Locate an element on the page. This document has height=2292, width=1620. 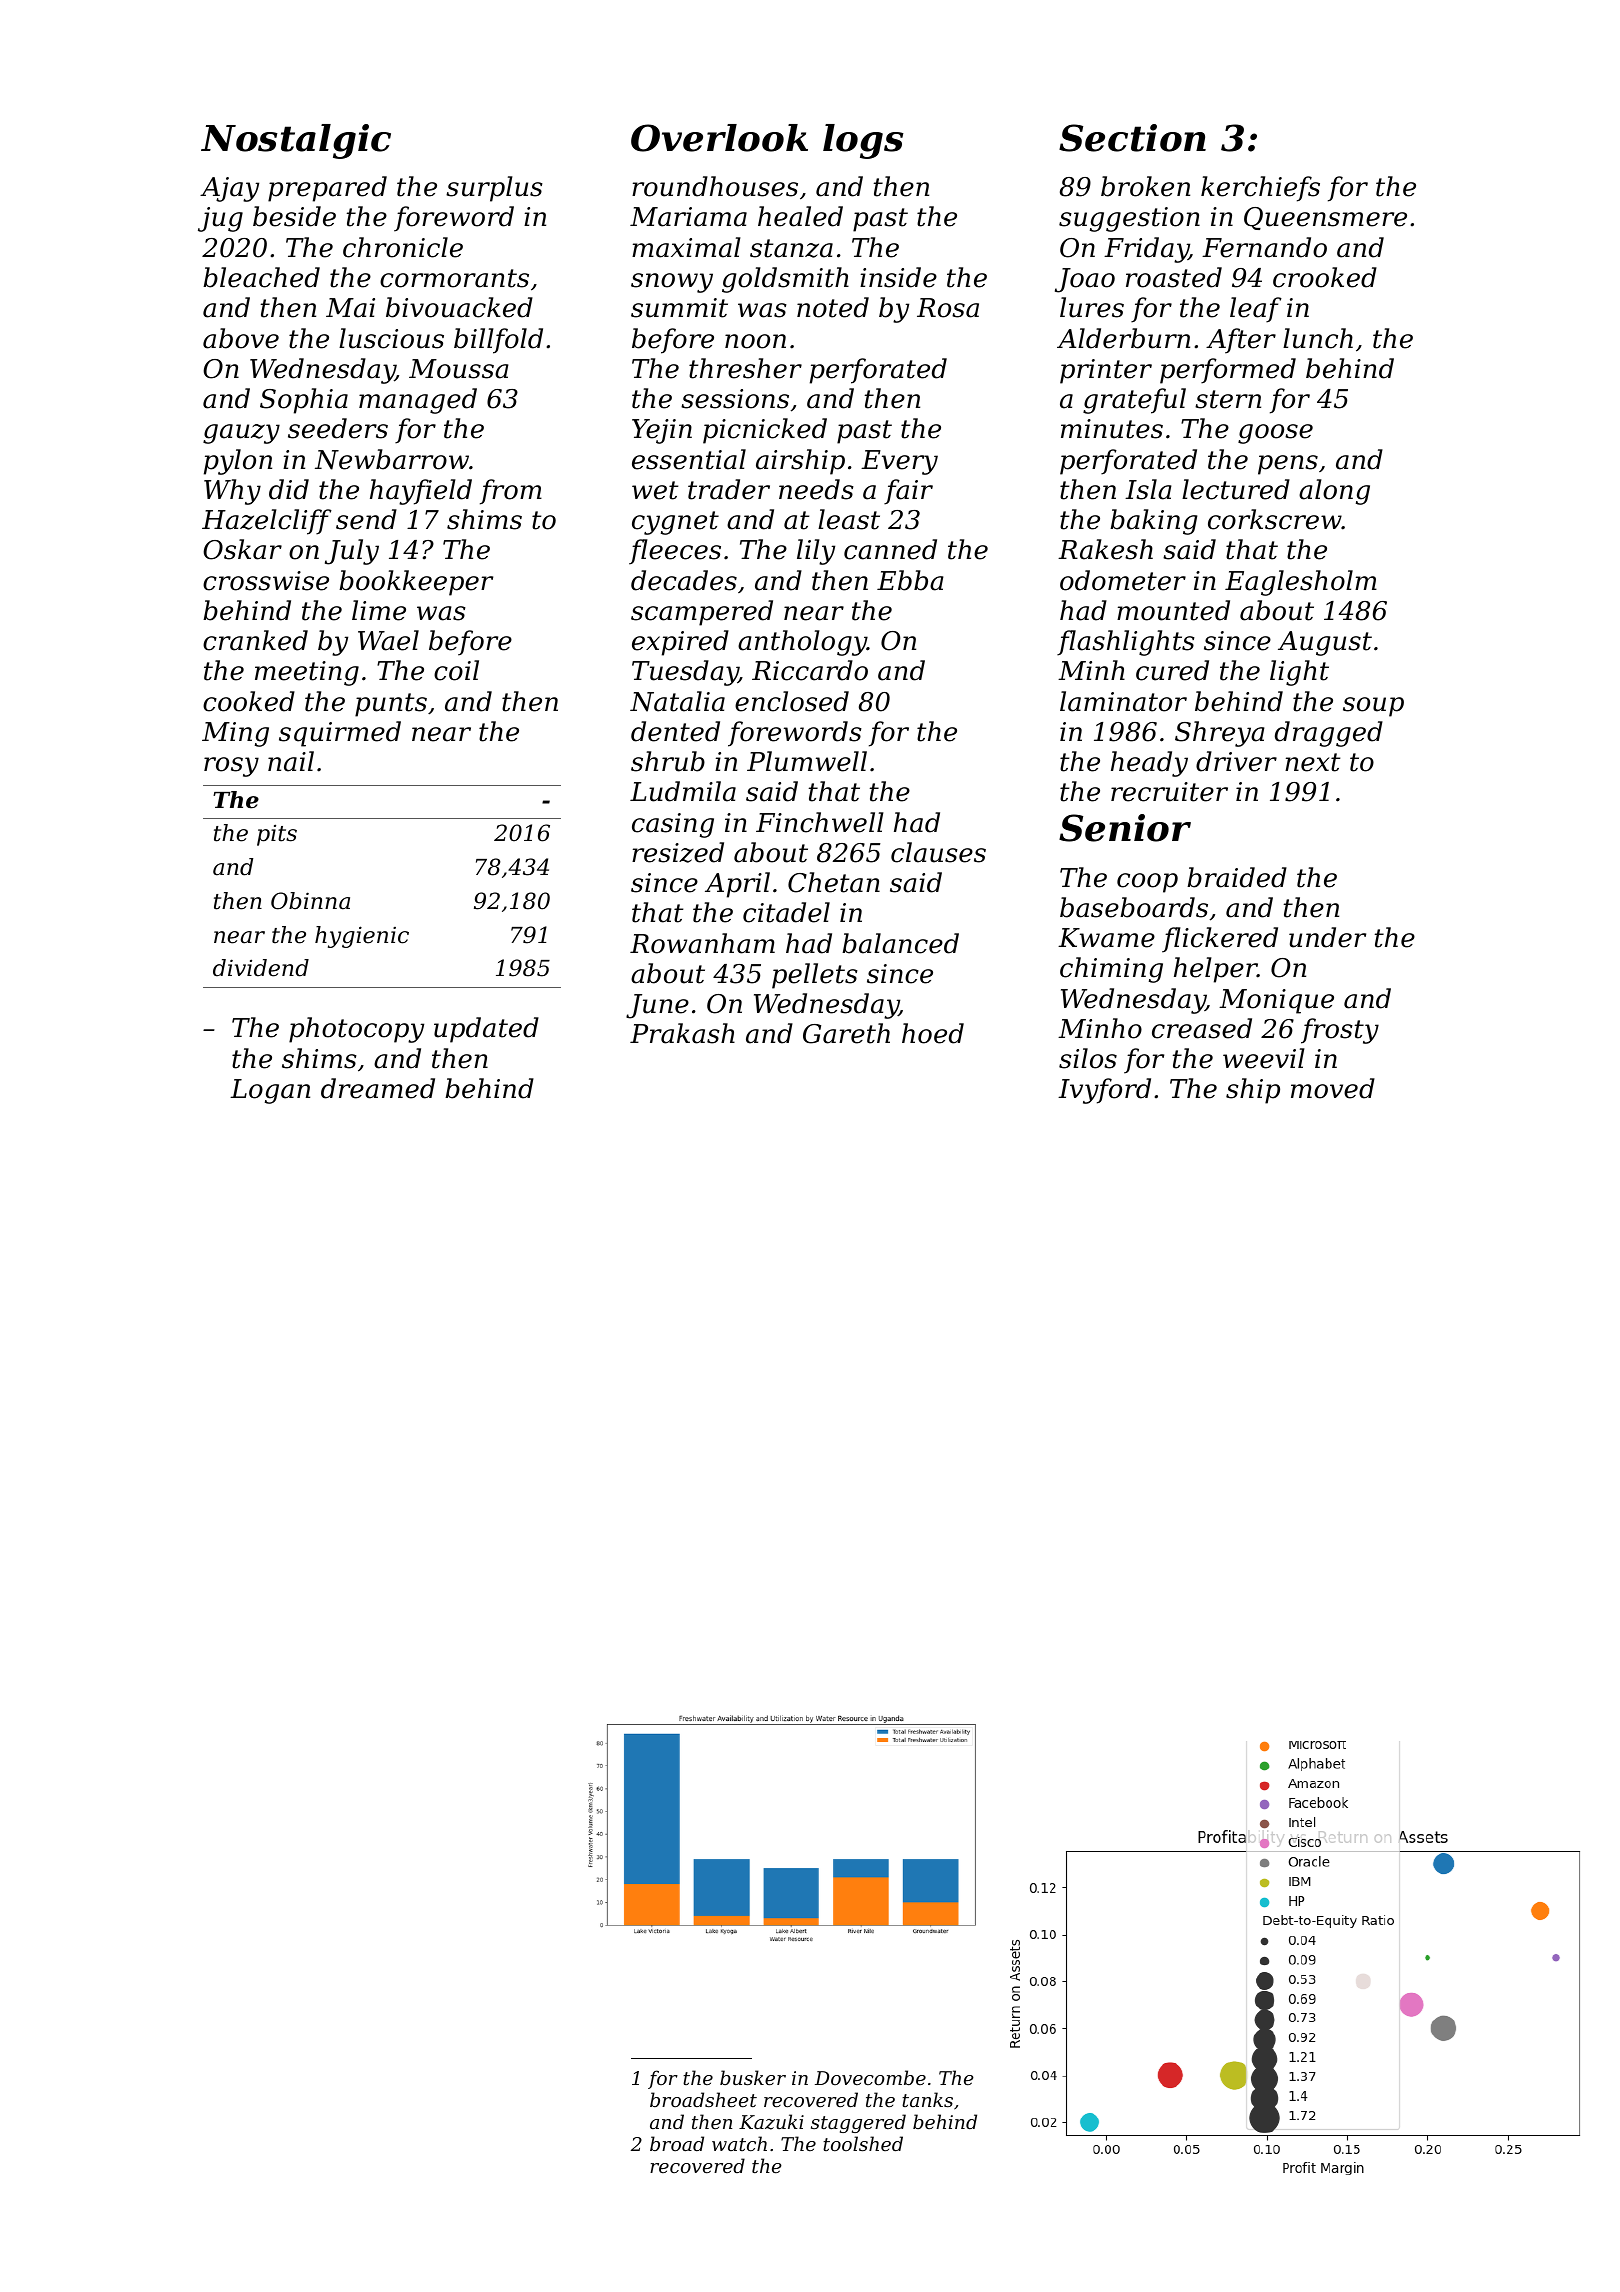
Ivyford is located at coordinates (1104, 1091).
